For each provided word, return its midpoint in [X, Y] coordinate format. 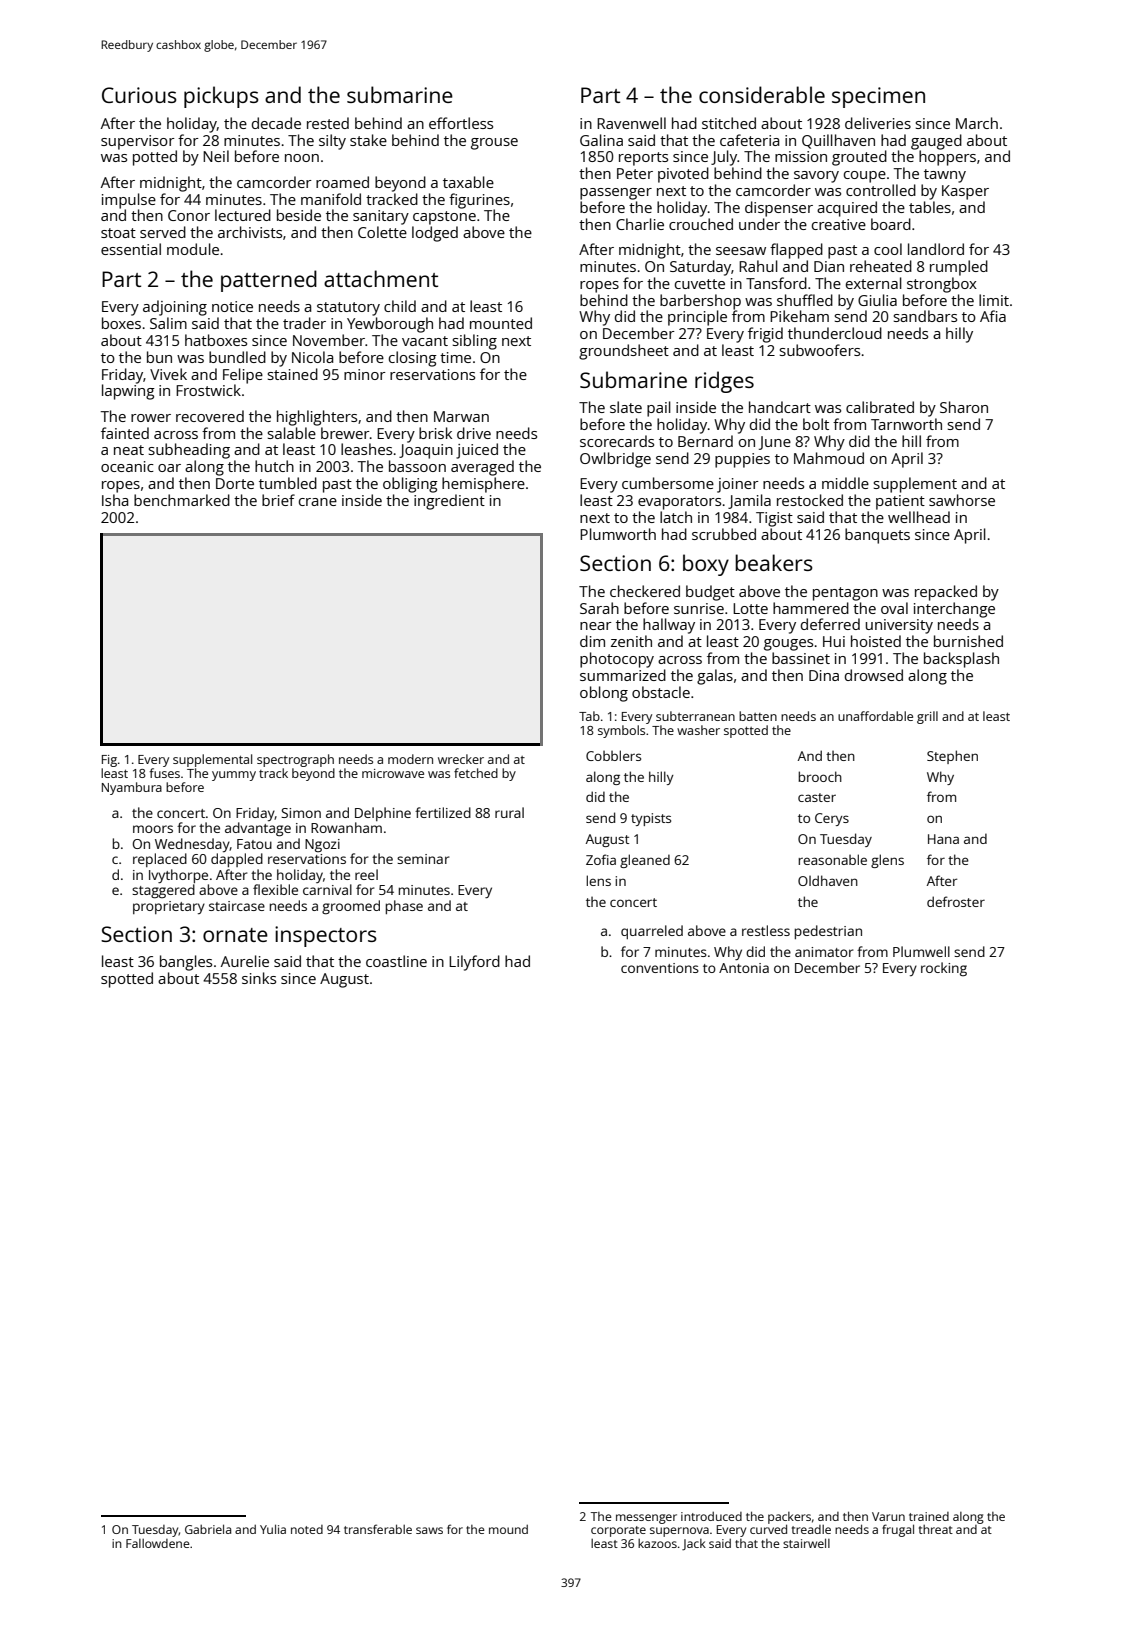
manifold [331, 199]
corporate [618, 1531]
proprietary [169, 907]
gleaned [645, 861]
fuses [164, 773]
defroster [956, 901]
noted [307, 1529]
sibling [475, 342]
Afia [993, 316]
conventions [660, 968]
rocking [944, 969]
